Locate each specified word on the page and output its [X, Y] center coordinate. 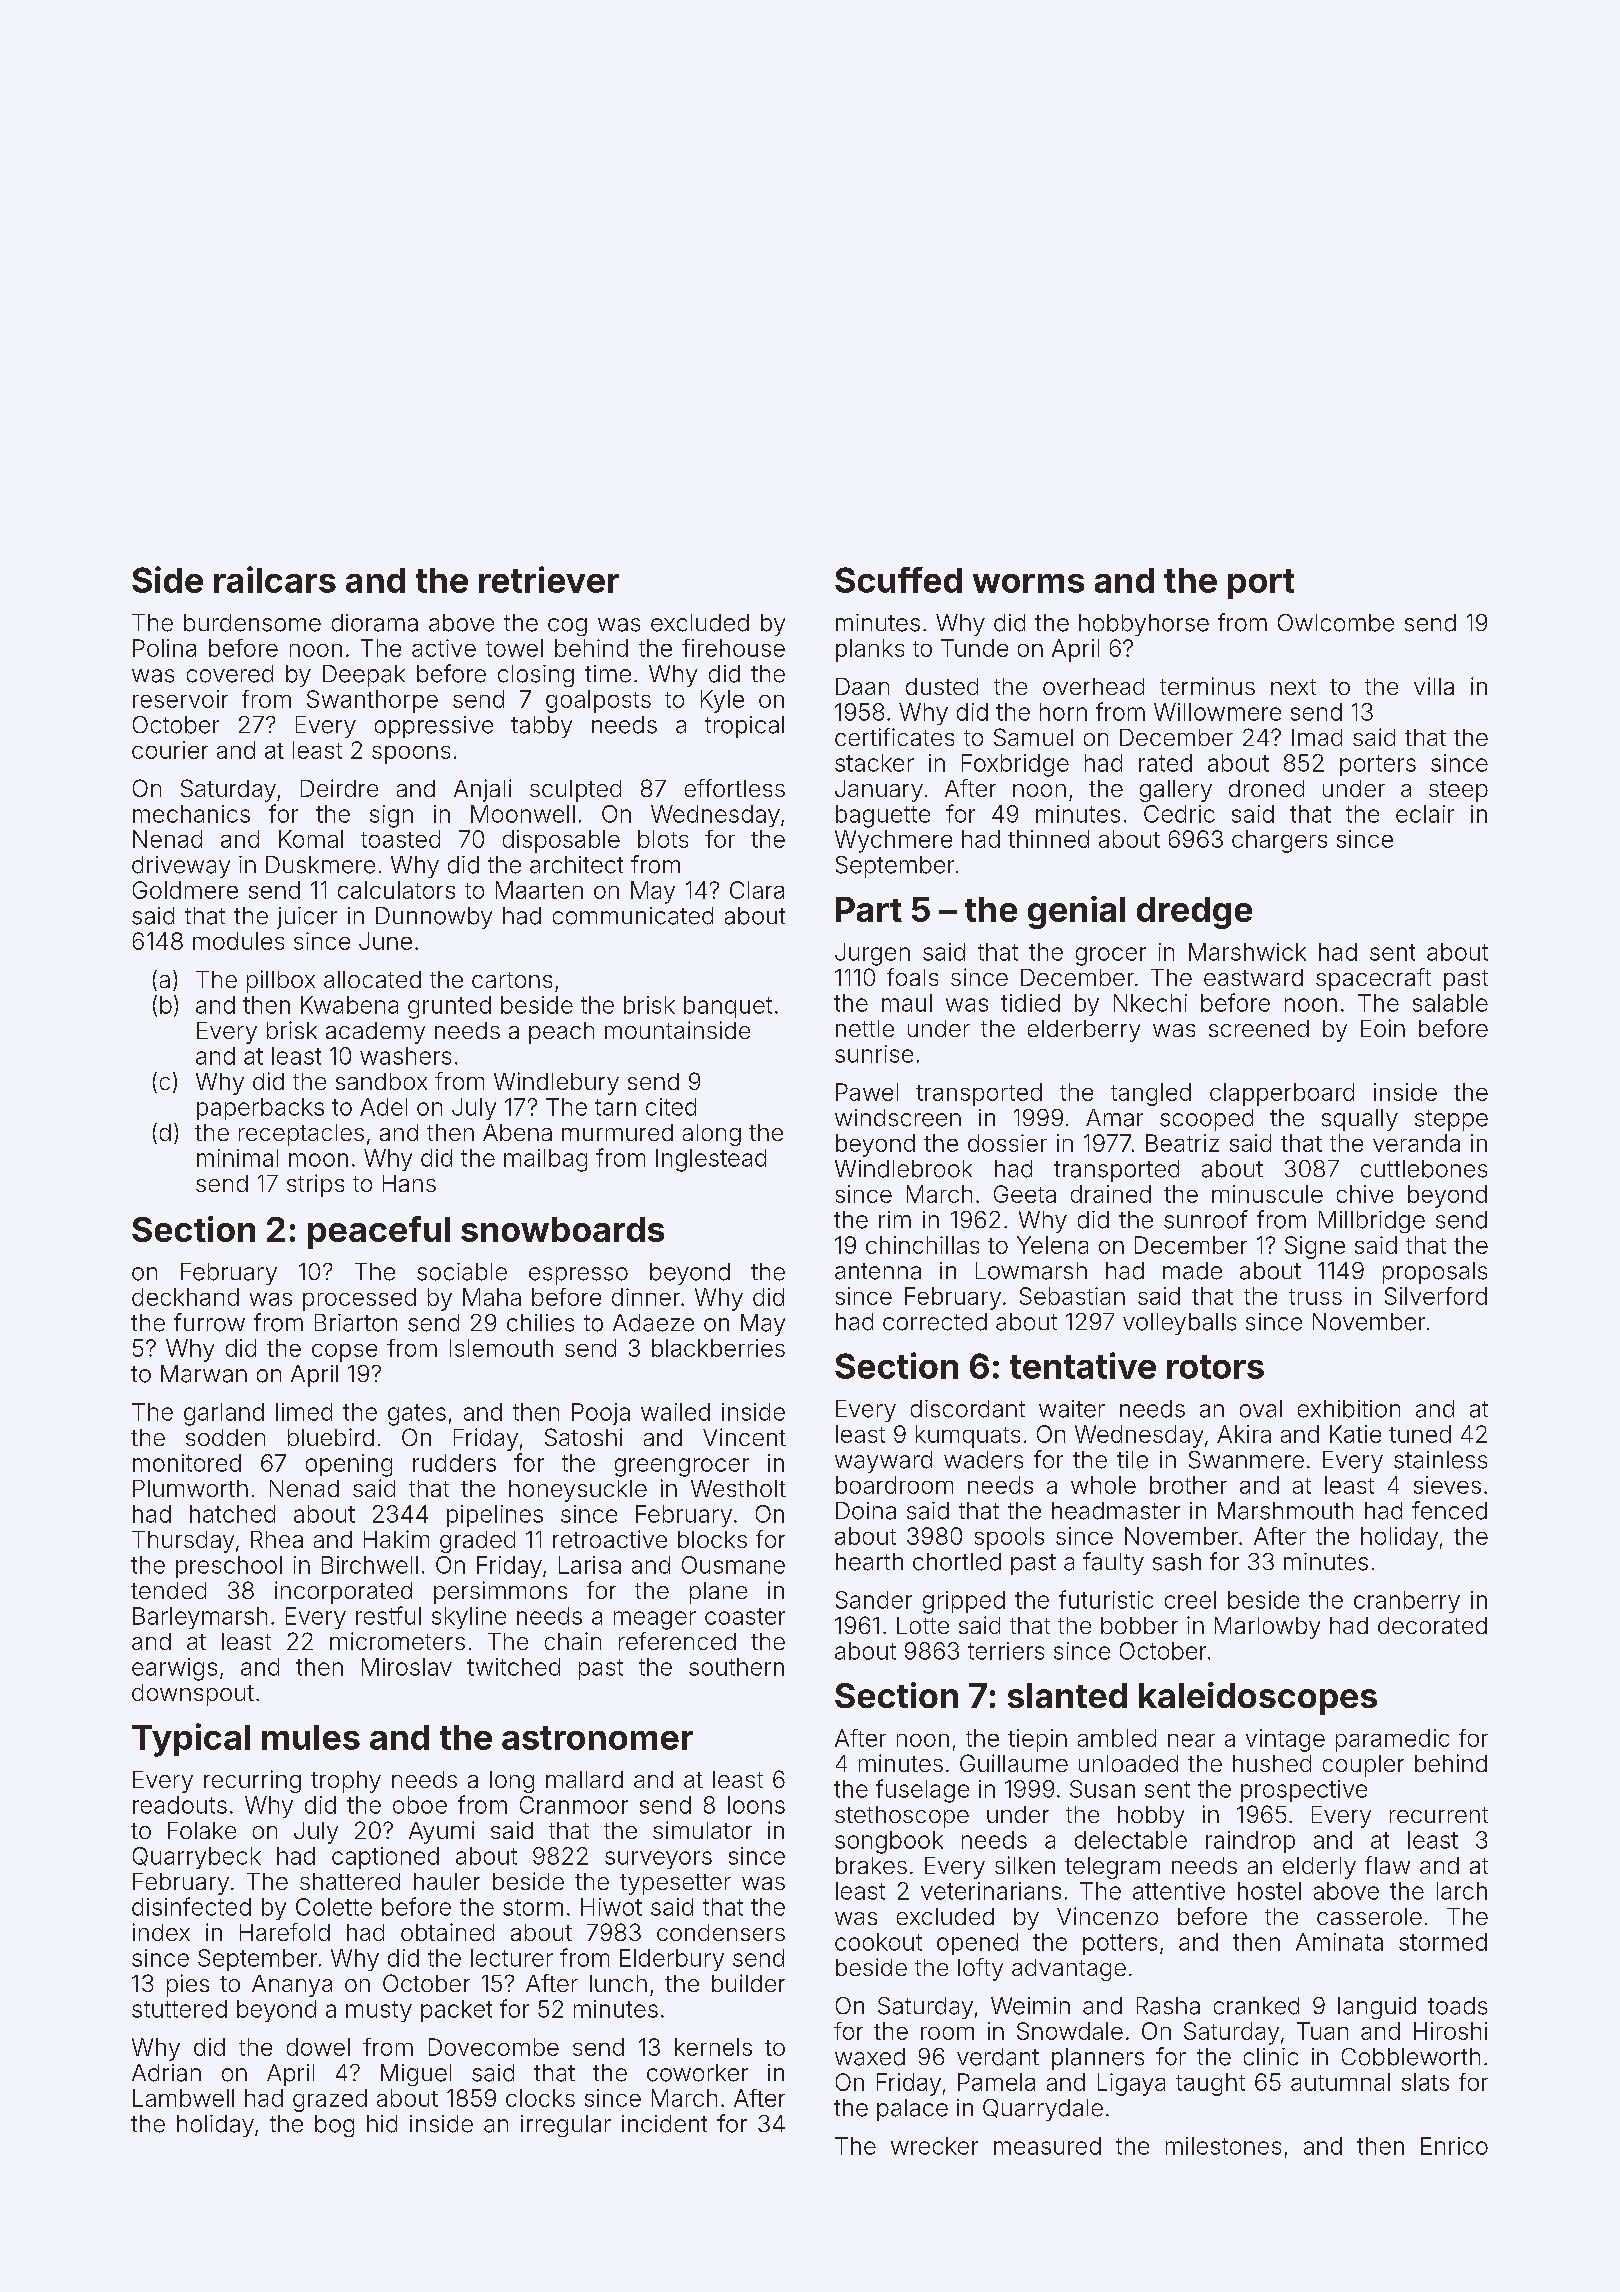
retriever [549, 579]
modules [238, 941]
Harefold [285, 1932]
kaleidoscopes [1258, 1698]
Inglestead [711, 1160]
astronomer [597, 1738]
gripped [964, 1602]
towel [514, 648]
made [1192, 1271]
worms [1028, 583]
